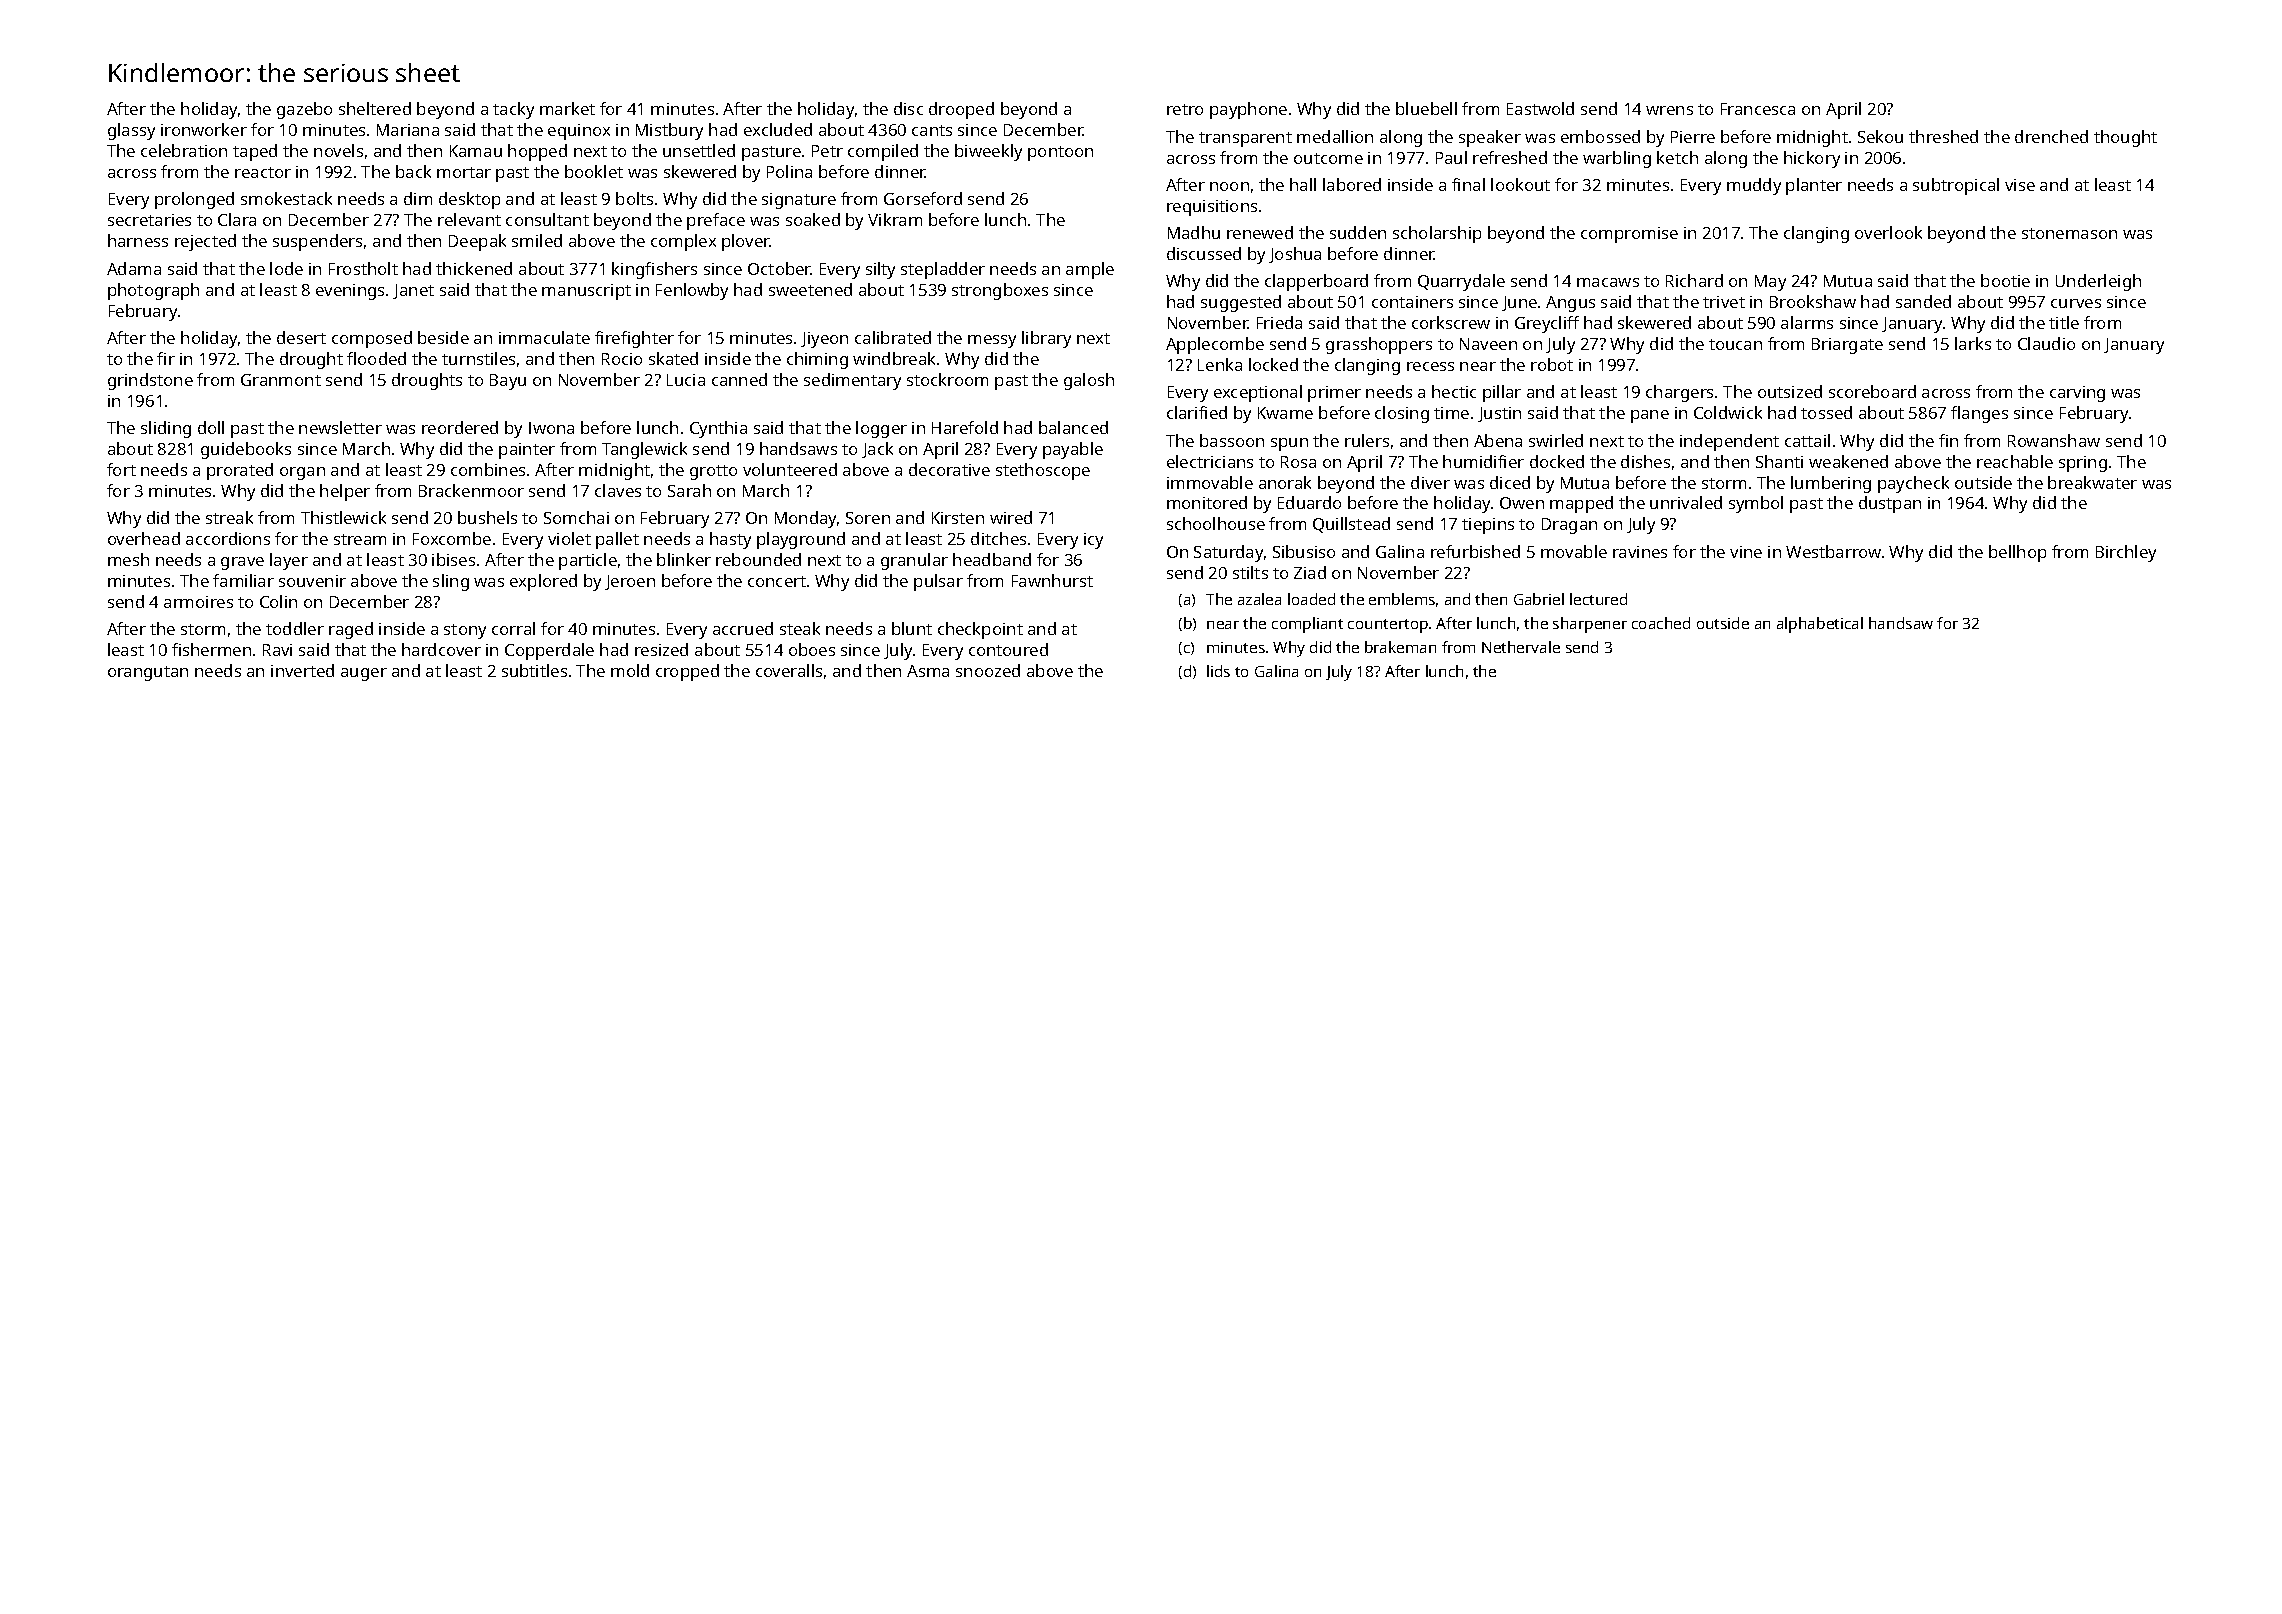 The height and width of the screenshot is (1614, 2282). Describe the element at coordinates (2054, 440) in the screenshot. I see `Rowanshaw` at that location.
